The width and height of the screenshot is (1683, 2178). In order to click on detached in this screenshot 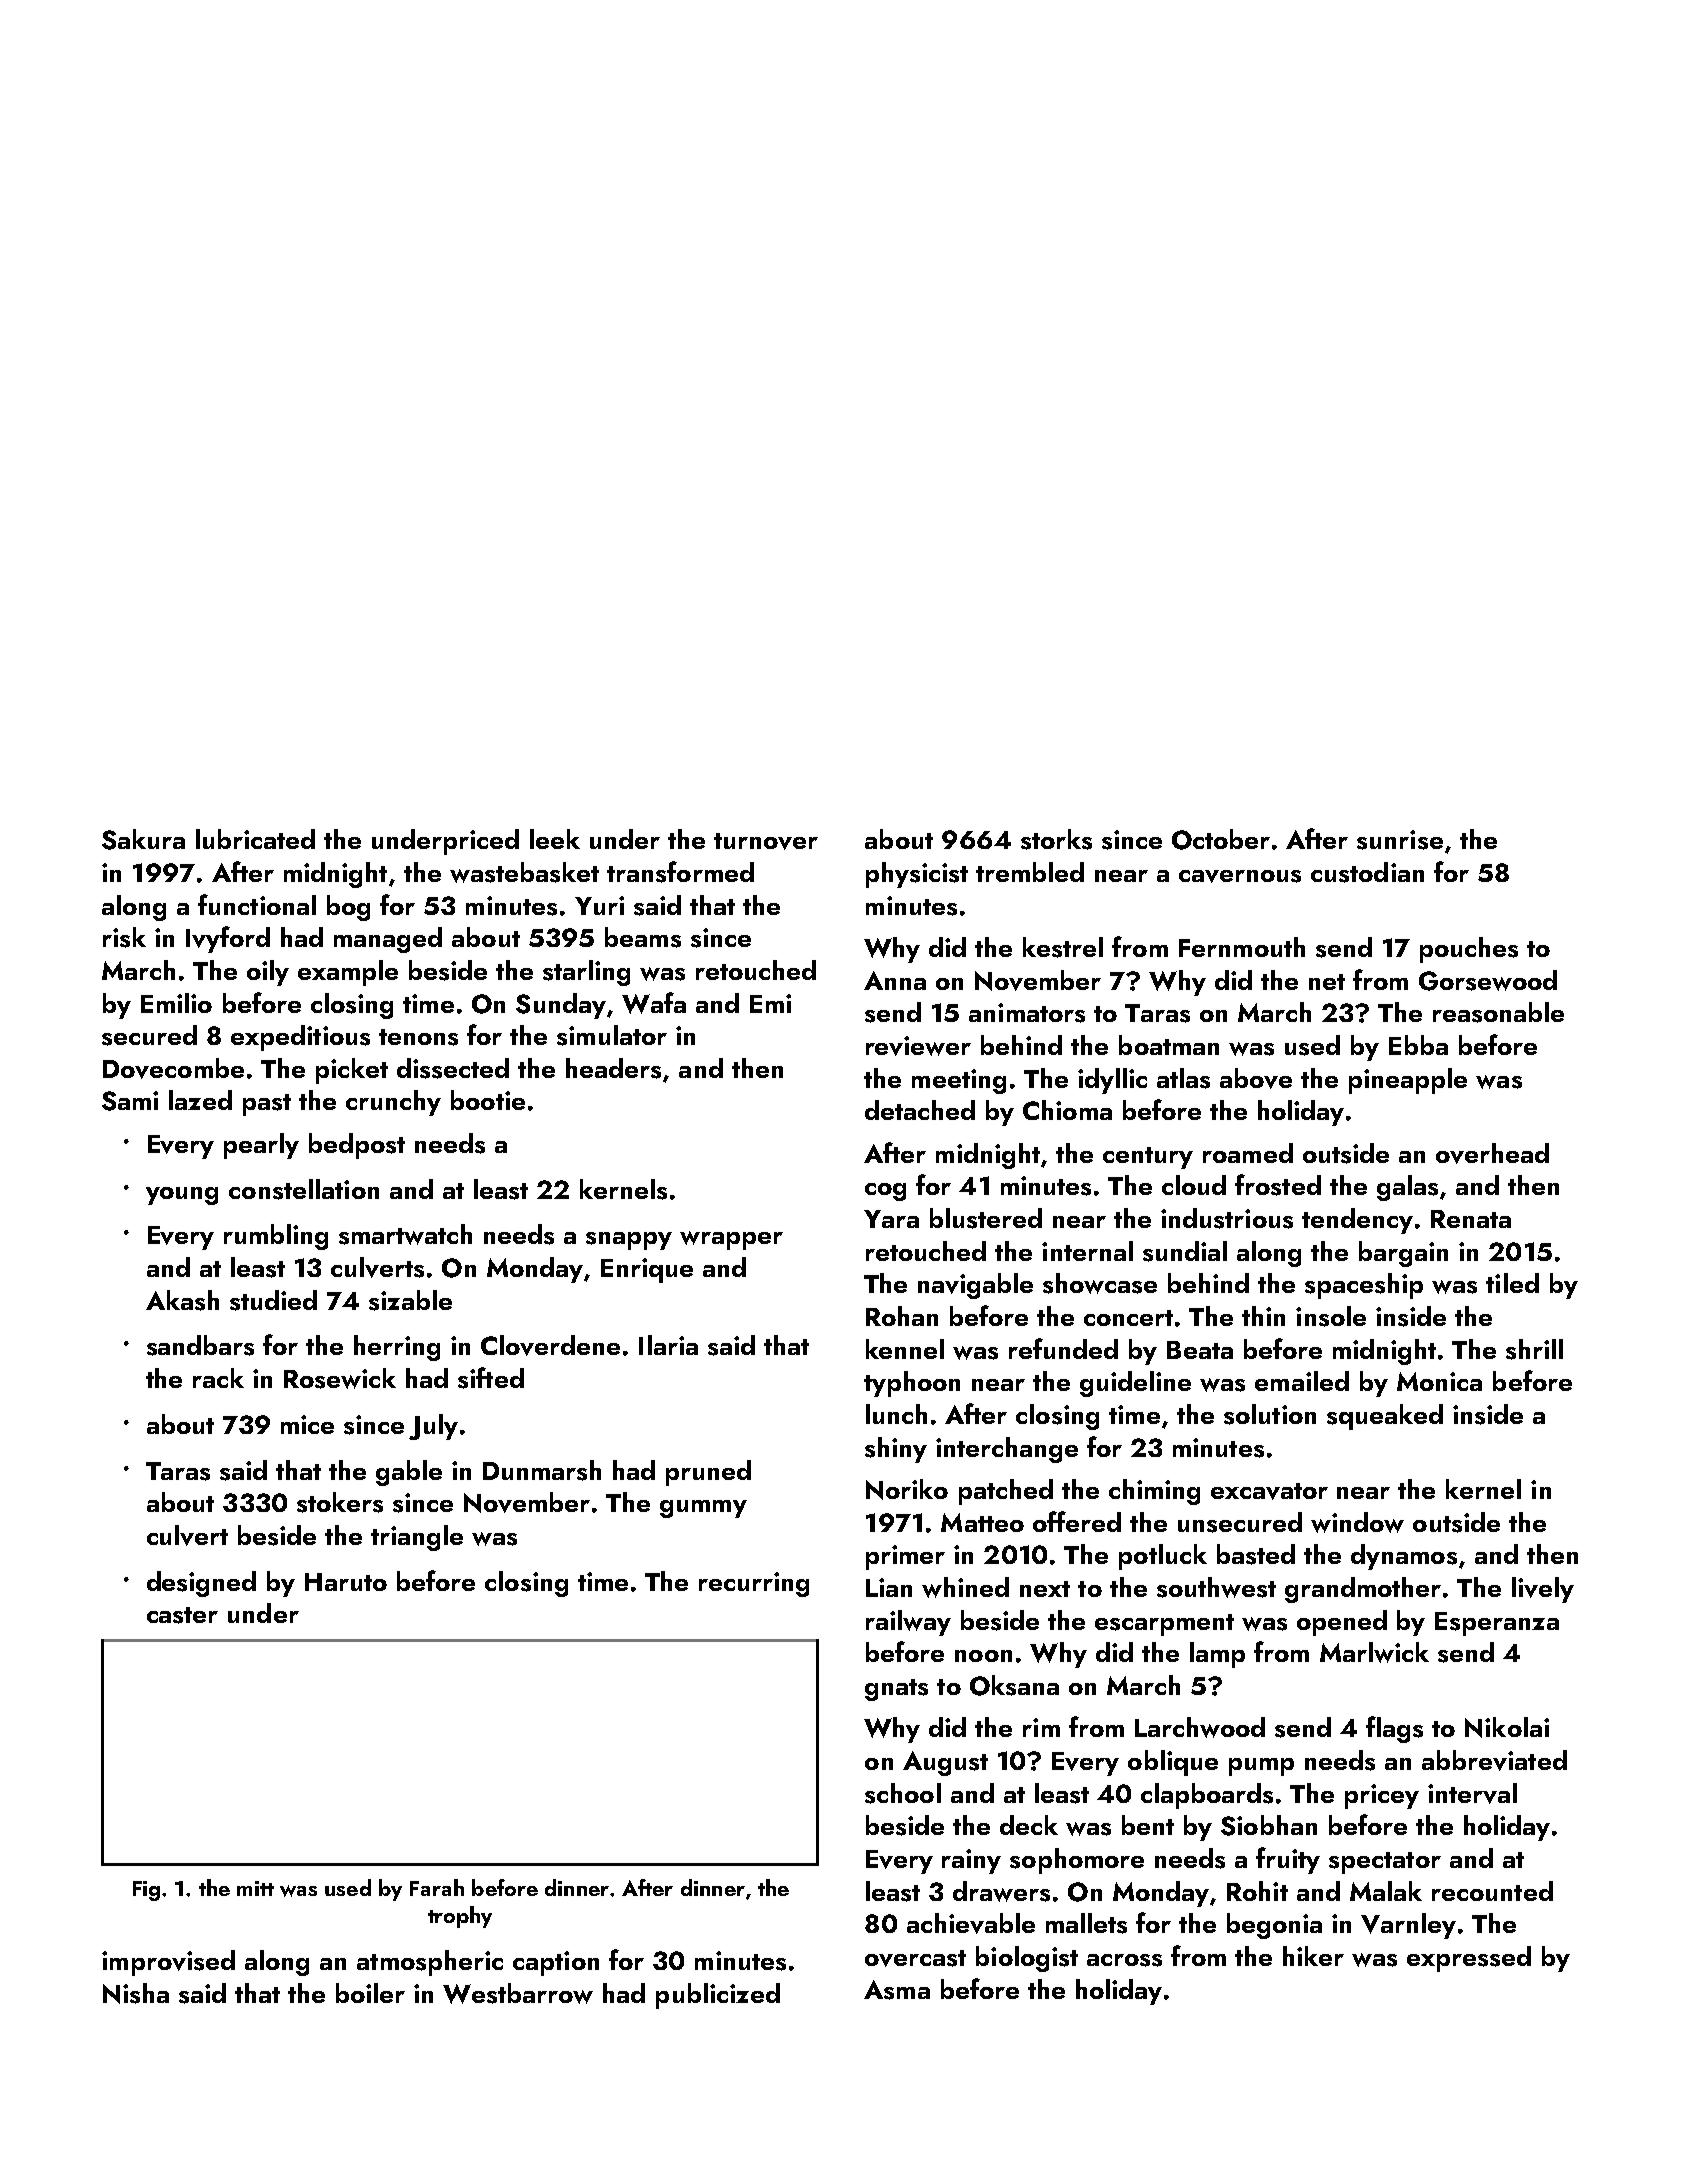, I will do `click(920, 1110)`.
